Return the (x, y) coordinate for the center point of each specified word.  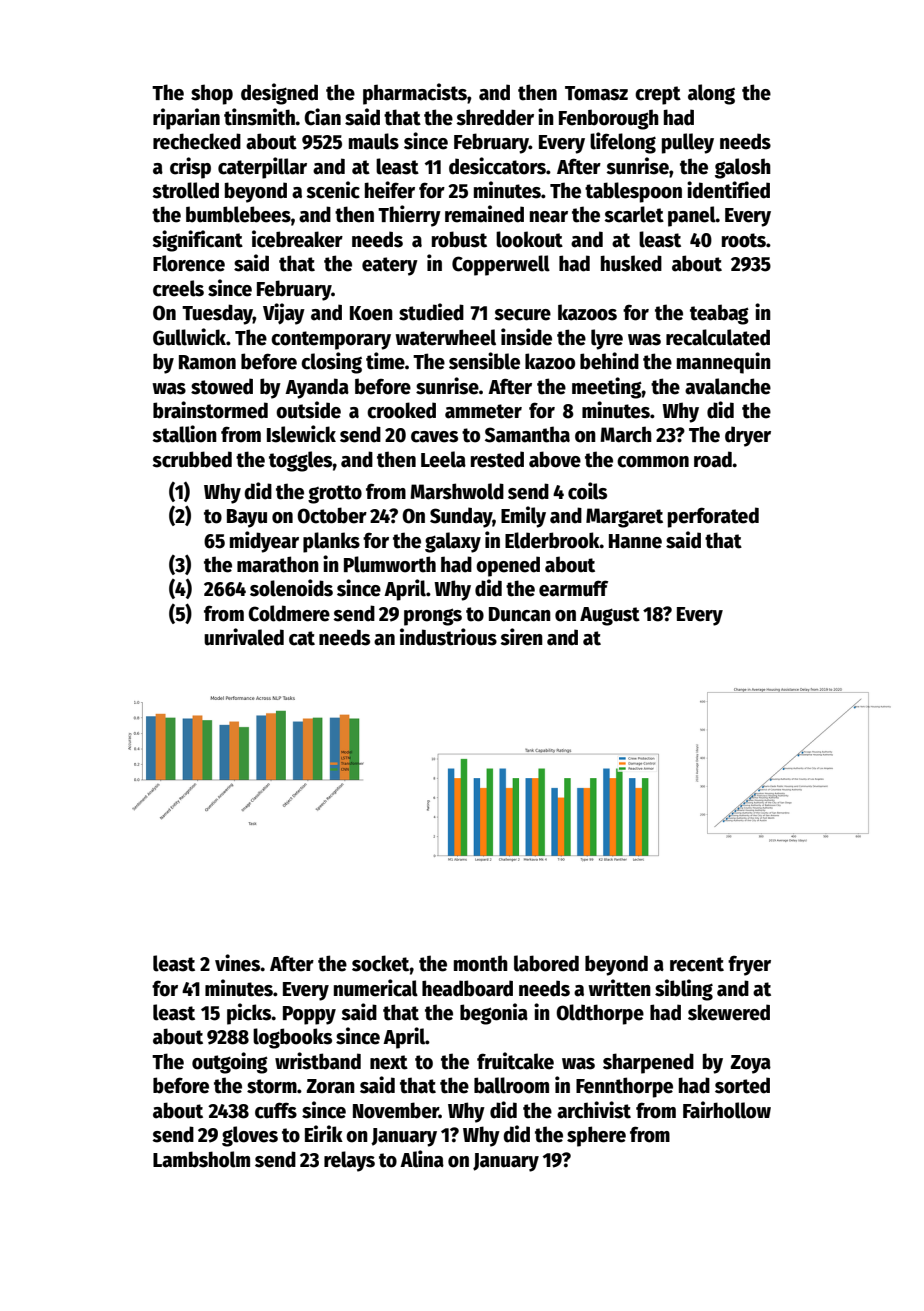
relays (349, 1161)
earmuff (573, 588)
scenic (333, 190)
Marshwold (457, 491)
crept (658, 95)
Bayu (247, 518)
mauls (374, 141)
